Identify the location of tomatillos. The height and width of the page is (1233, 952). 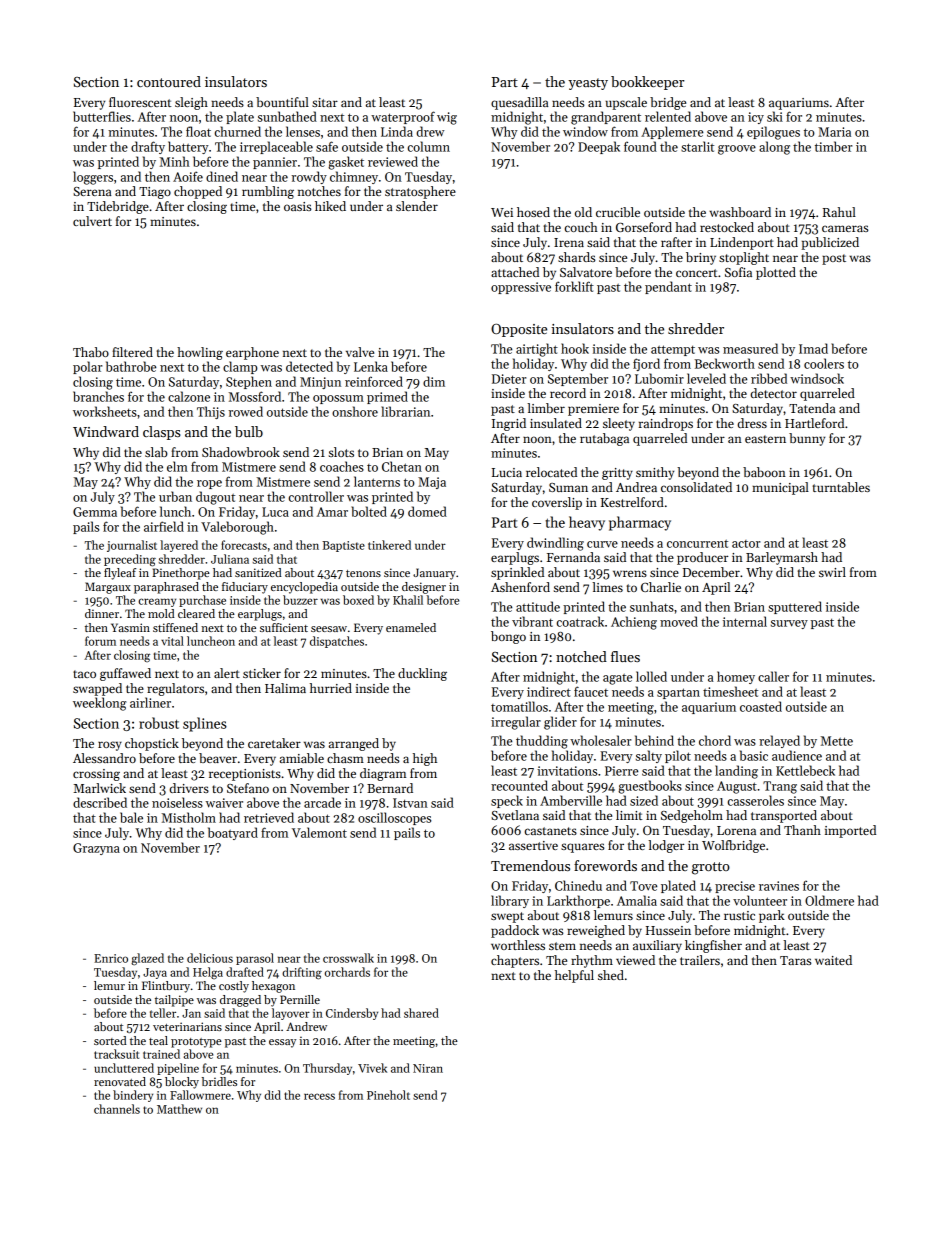
(519, 706).
